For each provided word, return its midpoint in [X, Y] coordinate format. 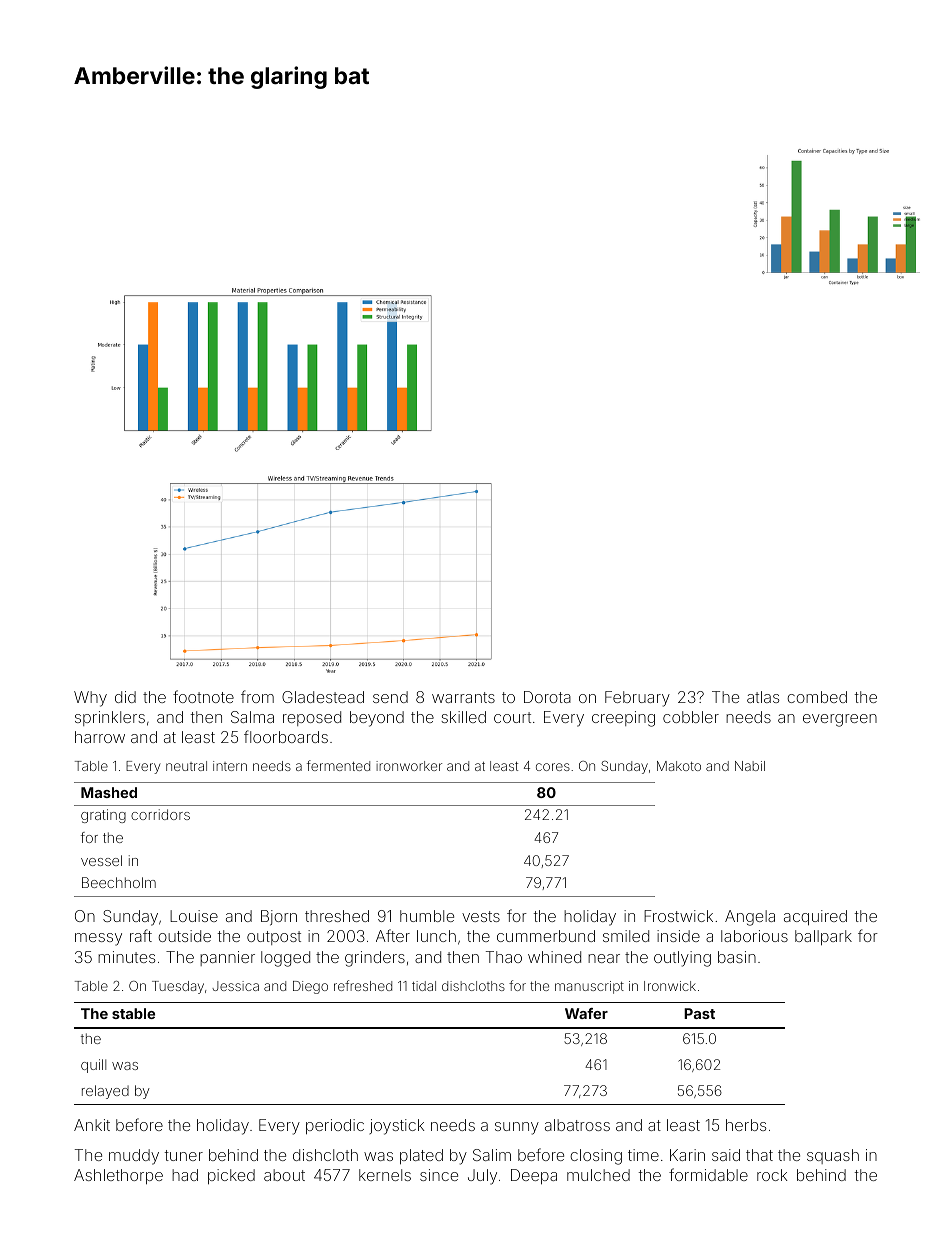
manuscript [589, 987]
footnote [203, 696]
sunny [517, 1128]
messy [98, 939]
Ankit [92, 1125]
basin [737, 957]
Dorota [547, 697]
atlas [763, 697]
